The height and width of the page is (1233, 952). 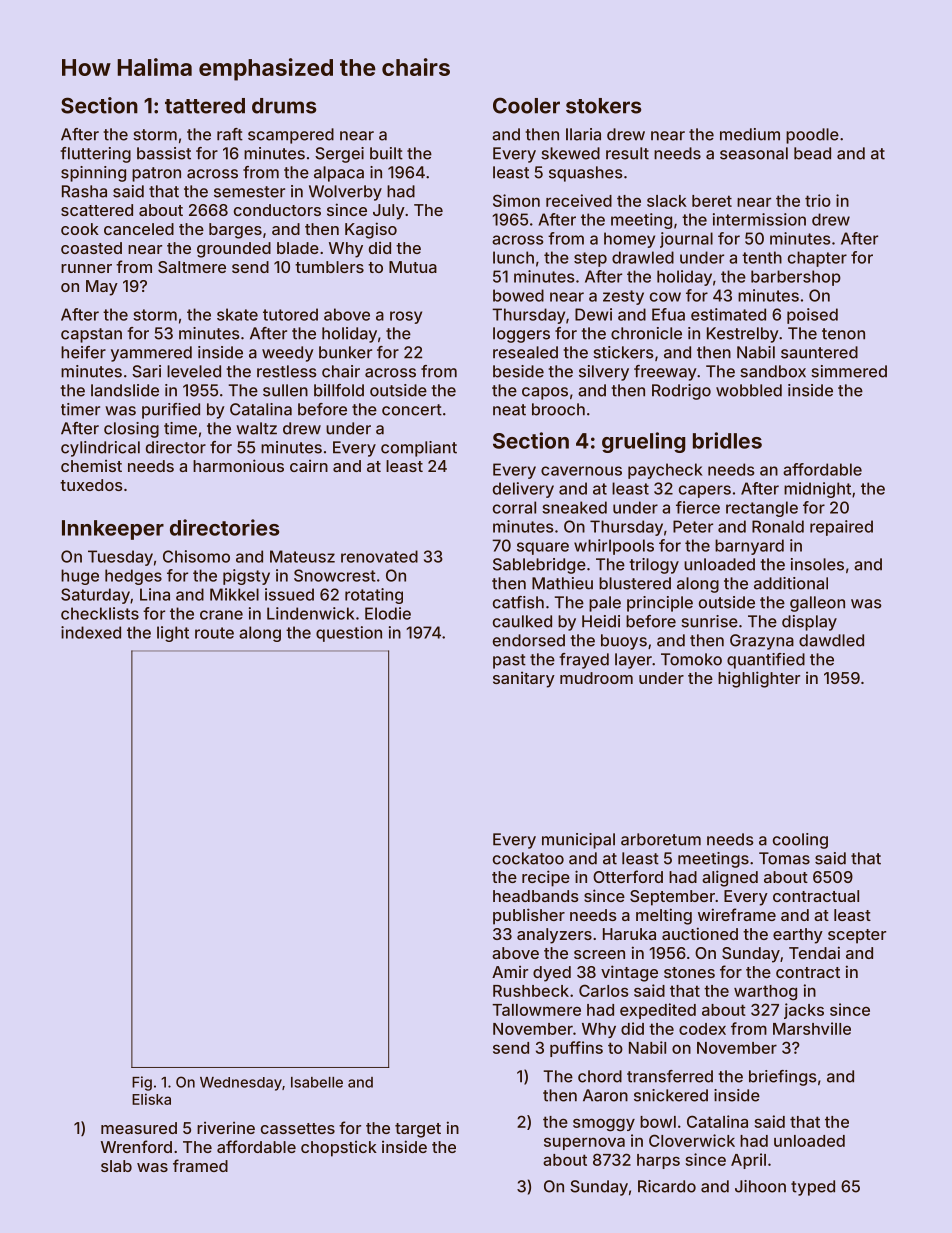 I want to click on Cloverwick, so click(x=692, y=1140).
